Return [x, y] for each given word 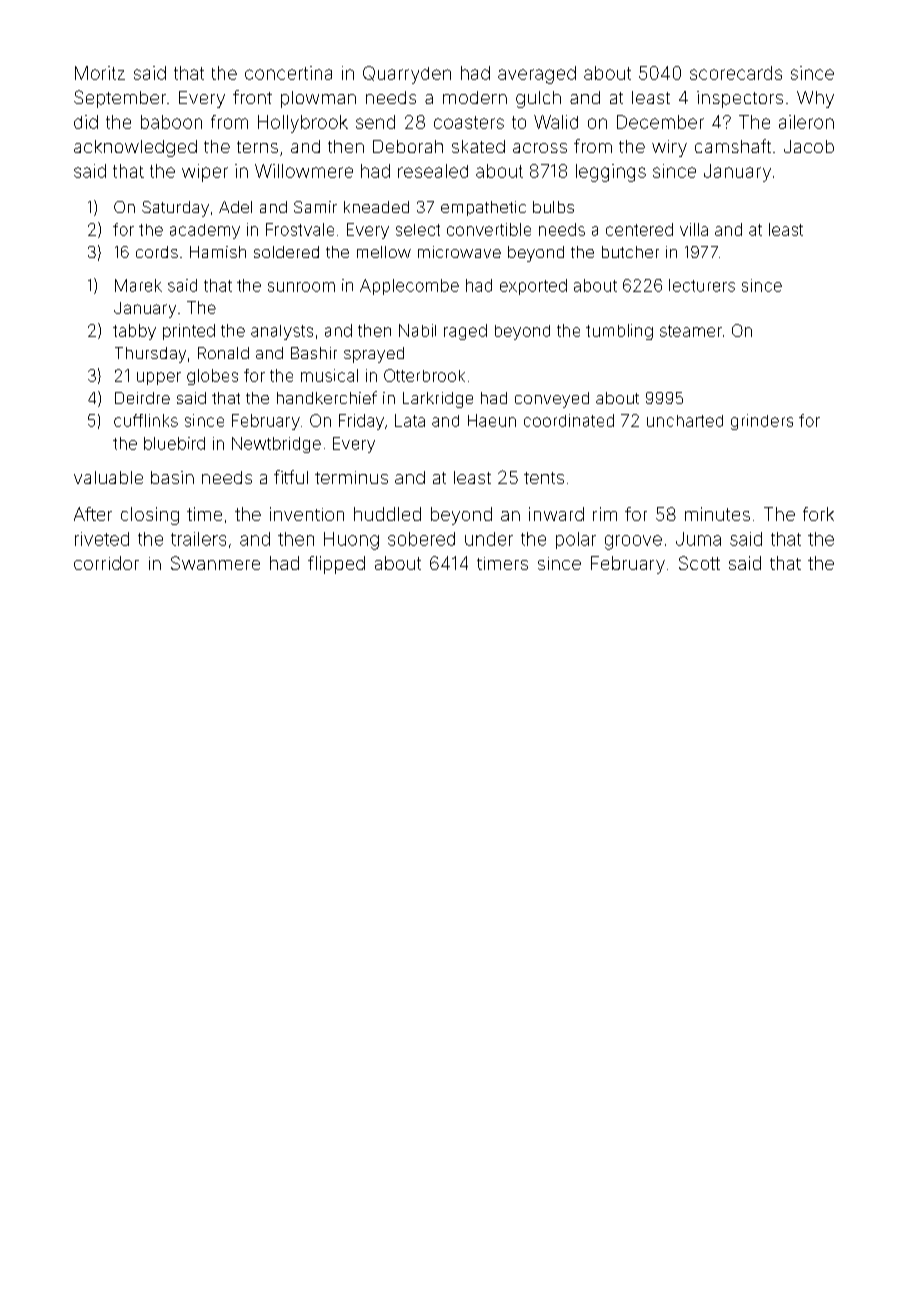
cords [157, 252]
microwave [459, 252]
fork [818, 514]
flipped [336, 565]
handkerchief [327, 397]
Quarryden [407, 75]
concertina [288, 73]
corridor [106, 563]
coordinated [569, 420]
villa [694, 229]
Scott [699, 563]
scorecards [736, 73]
